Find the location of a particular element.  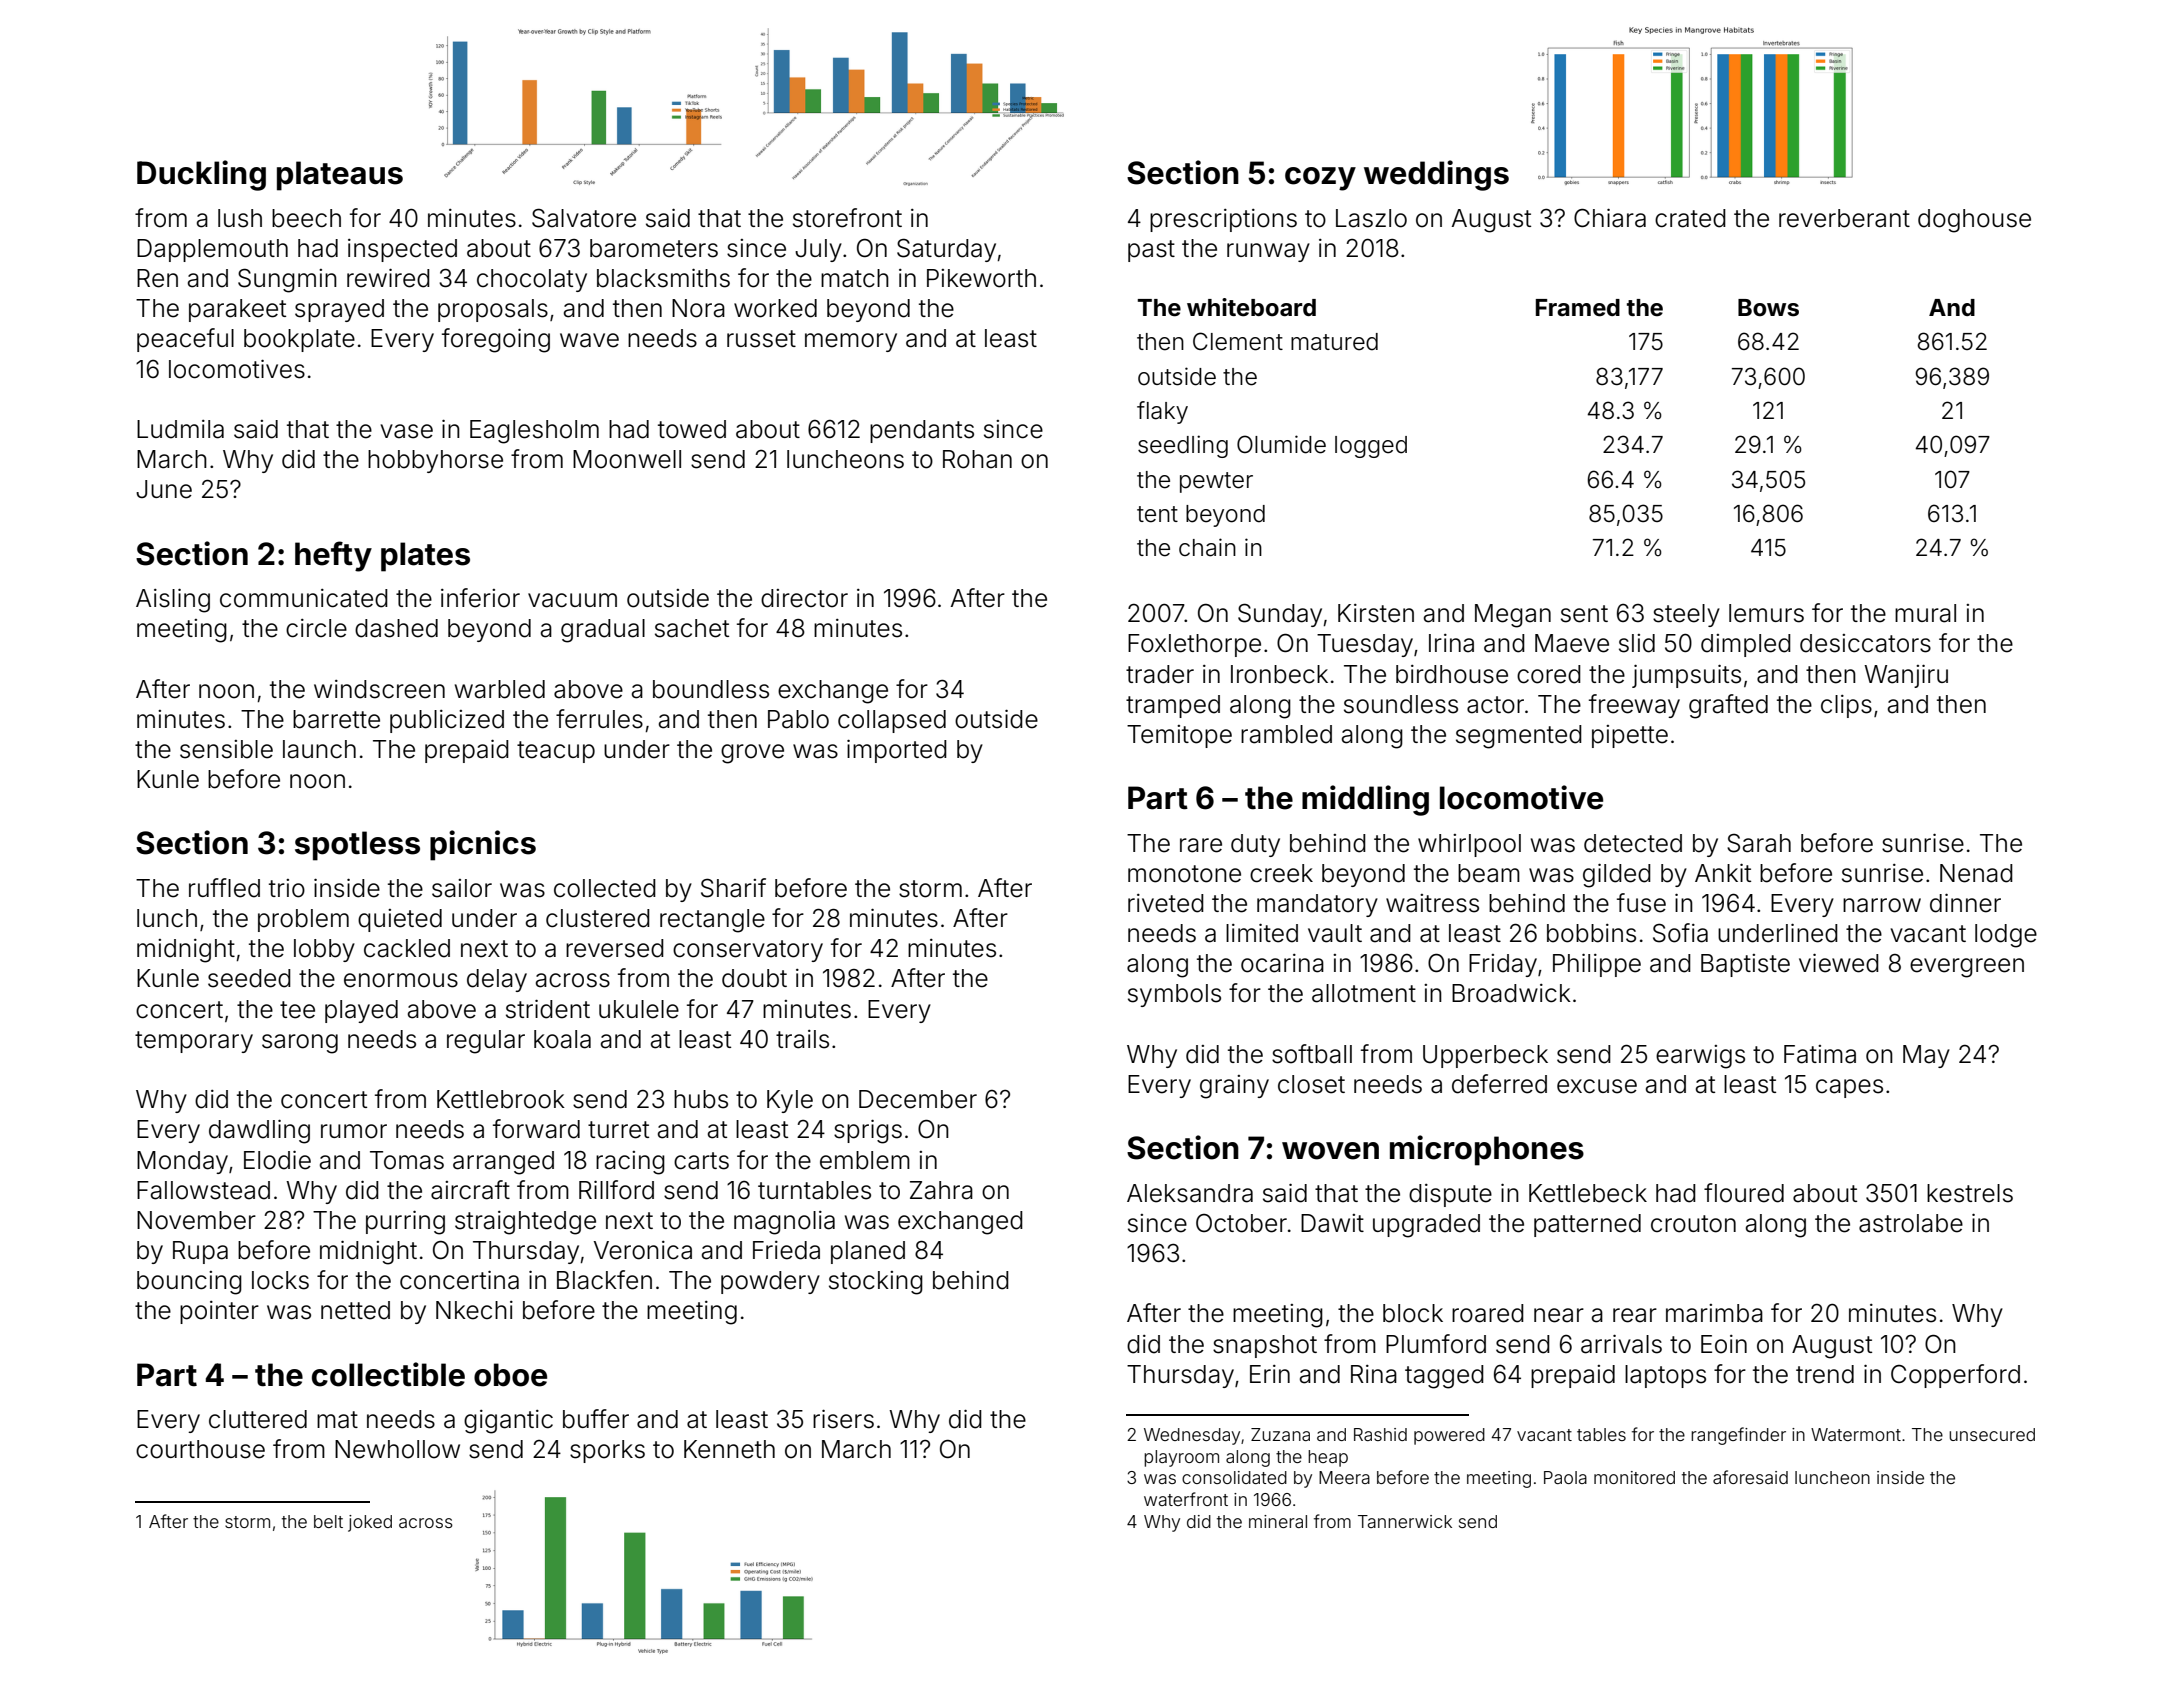

symbols is located at coordinates (1174, 995).
